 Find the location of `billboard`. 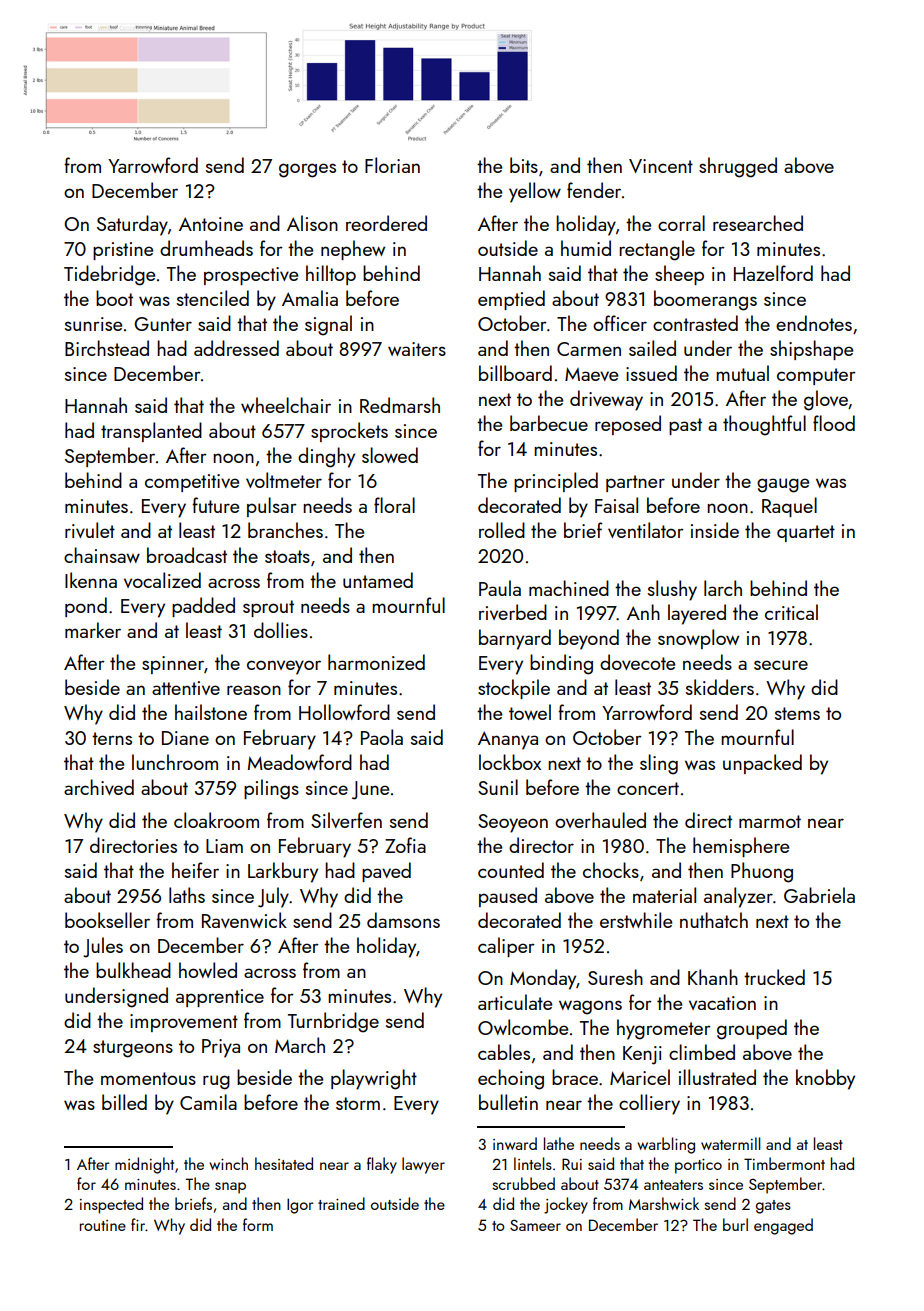

billboard is located at coordinates (515, 373).
